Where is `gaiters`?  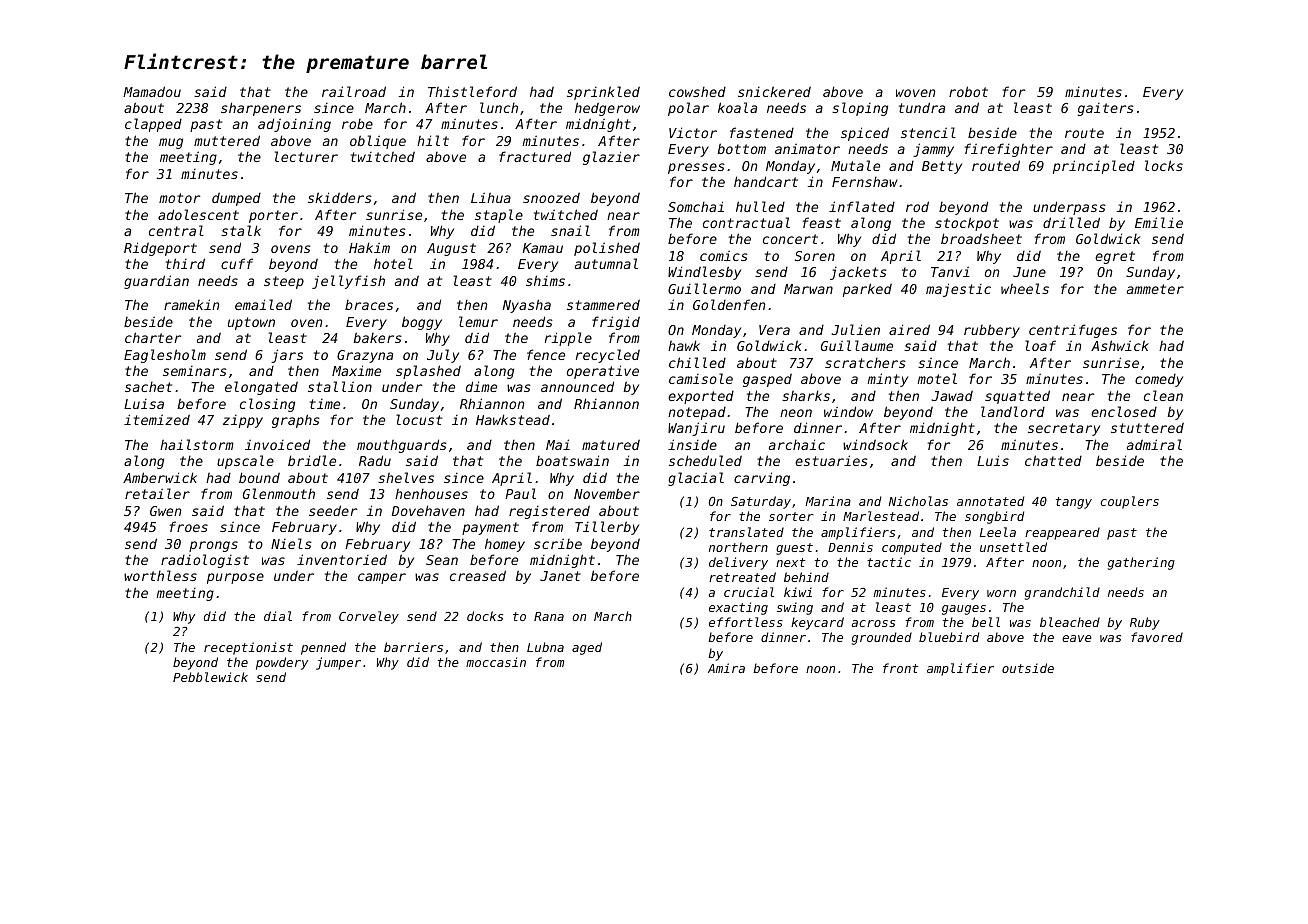
gaiters is located at coordinates (1106, 109).
